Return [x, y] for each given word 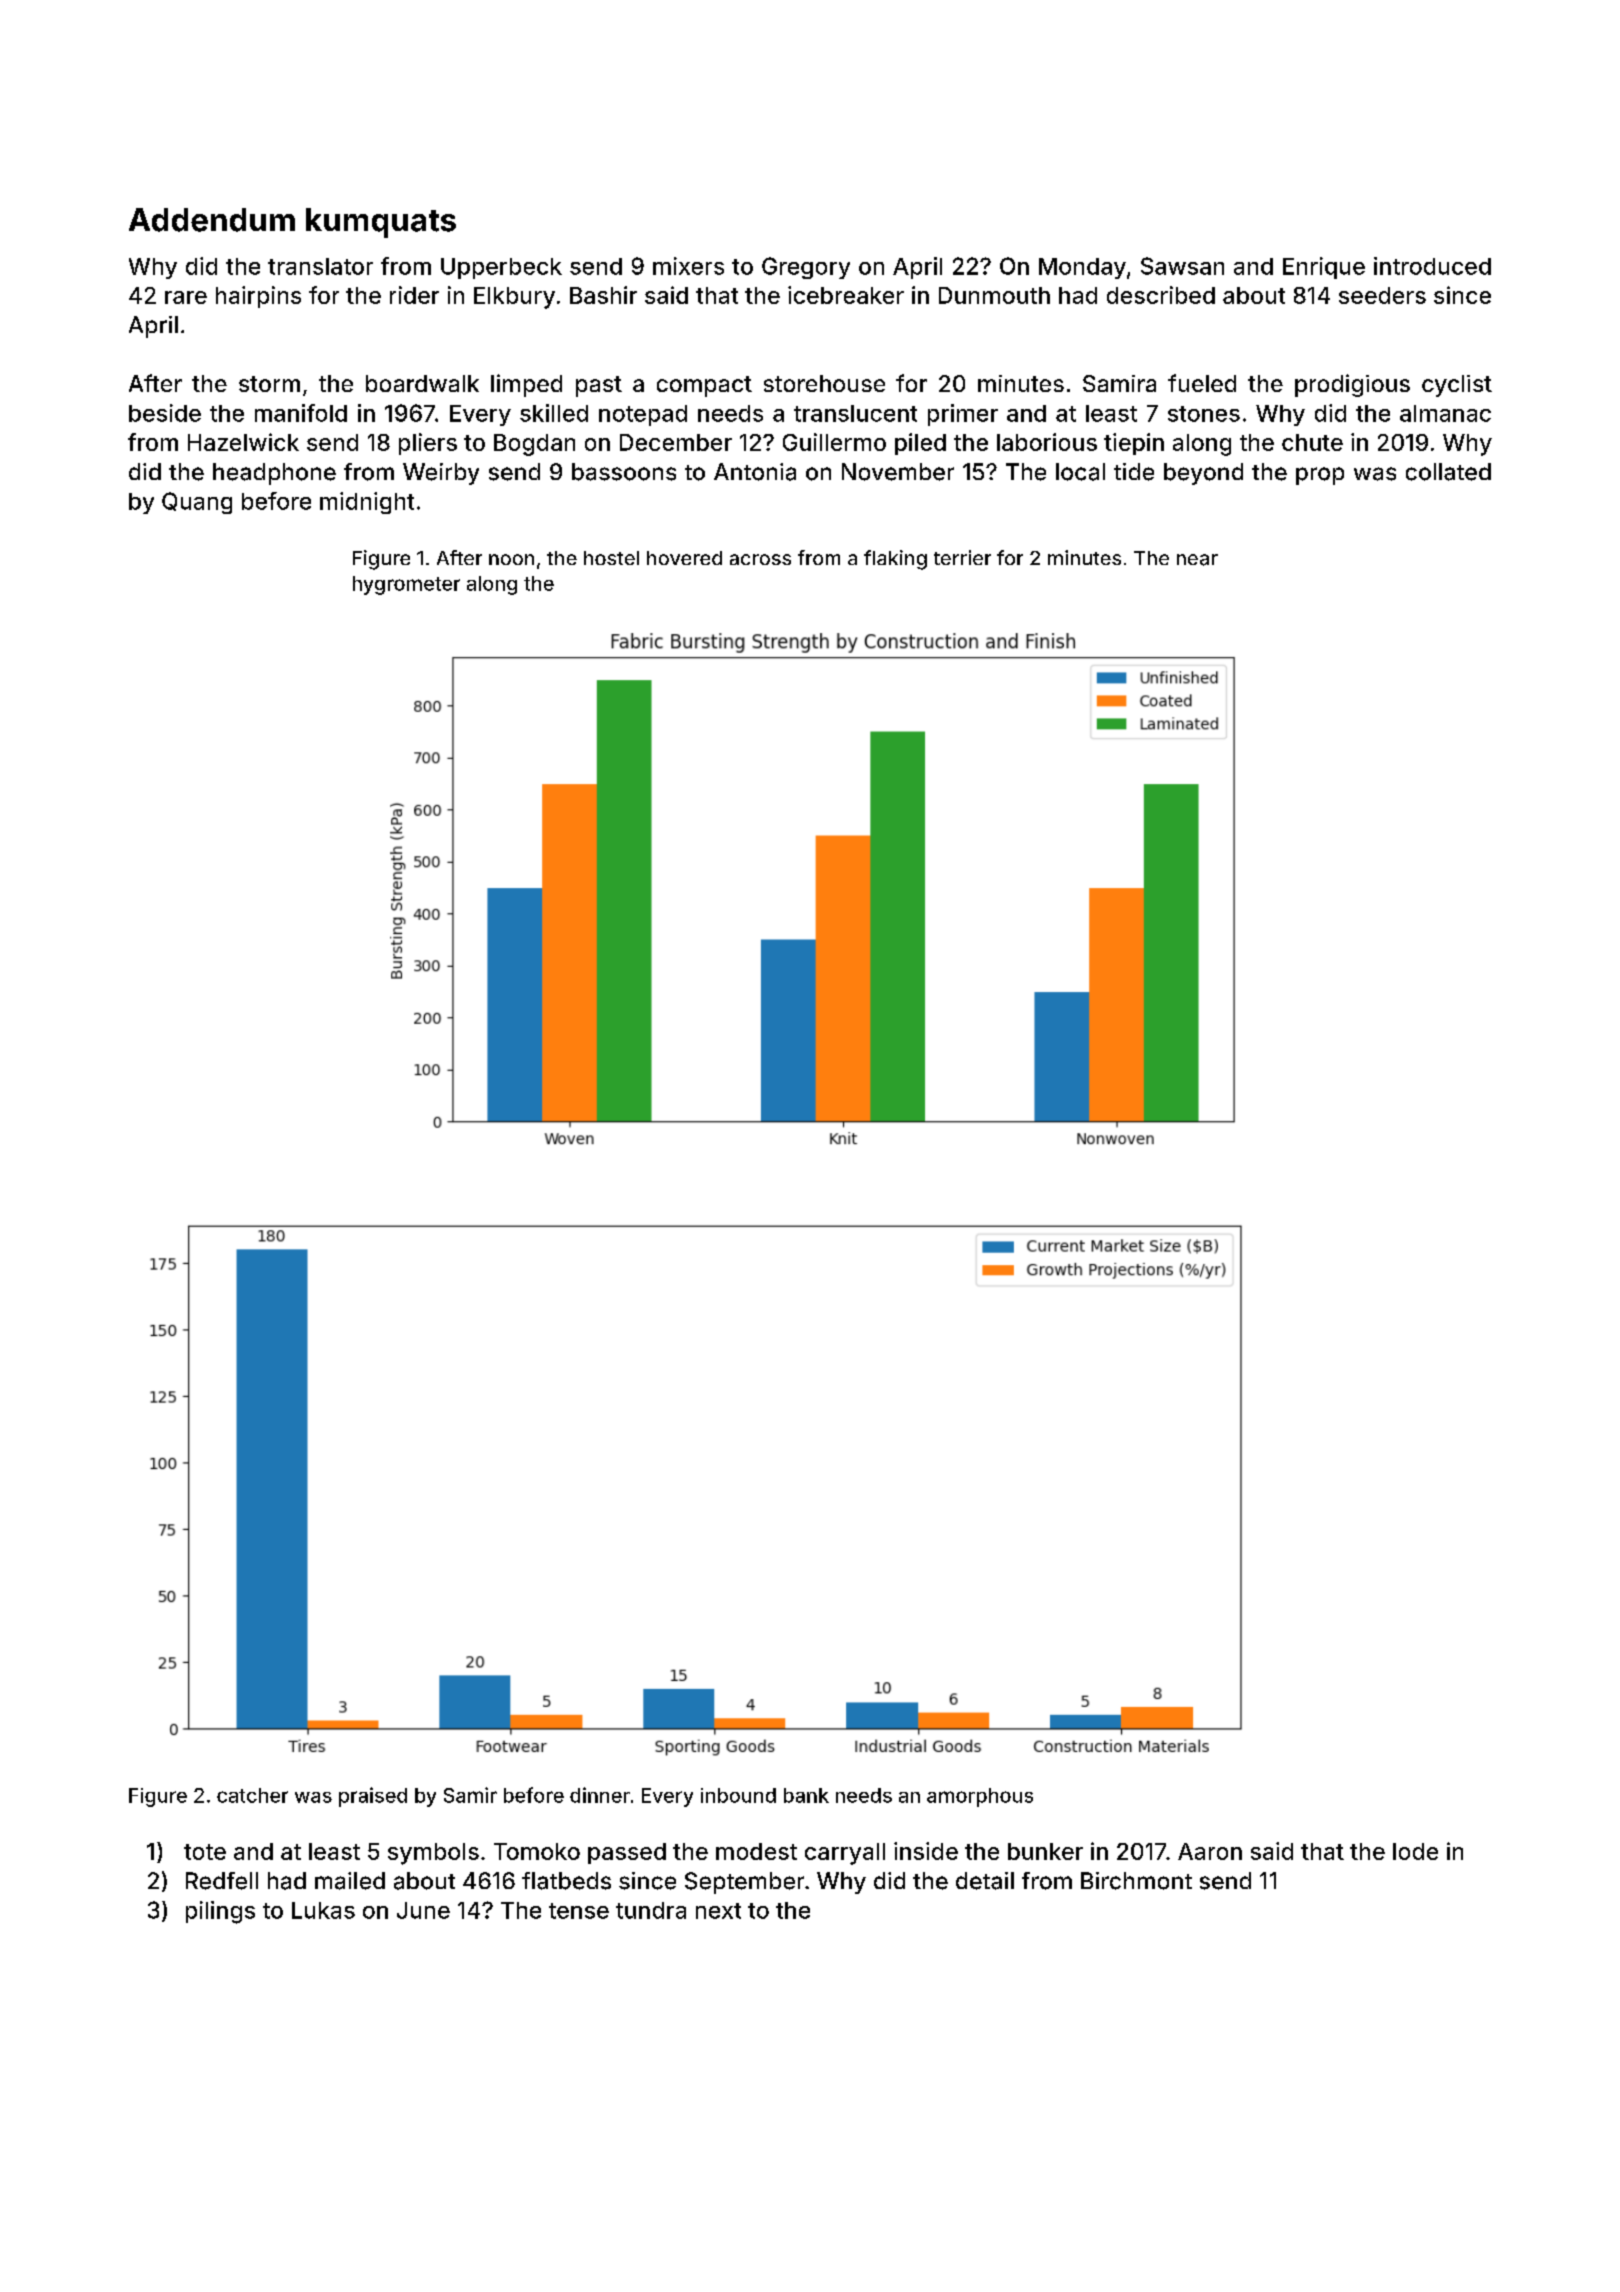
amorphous [980, 1797]
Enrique [1324, 268]
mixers [688, 266]
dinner [600, 1795]
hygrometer [406, 585]
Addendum [212, 220]
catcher [252, 1795]
